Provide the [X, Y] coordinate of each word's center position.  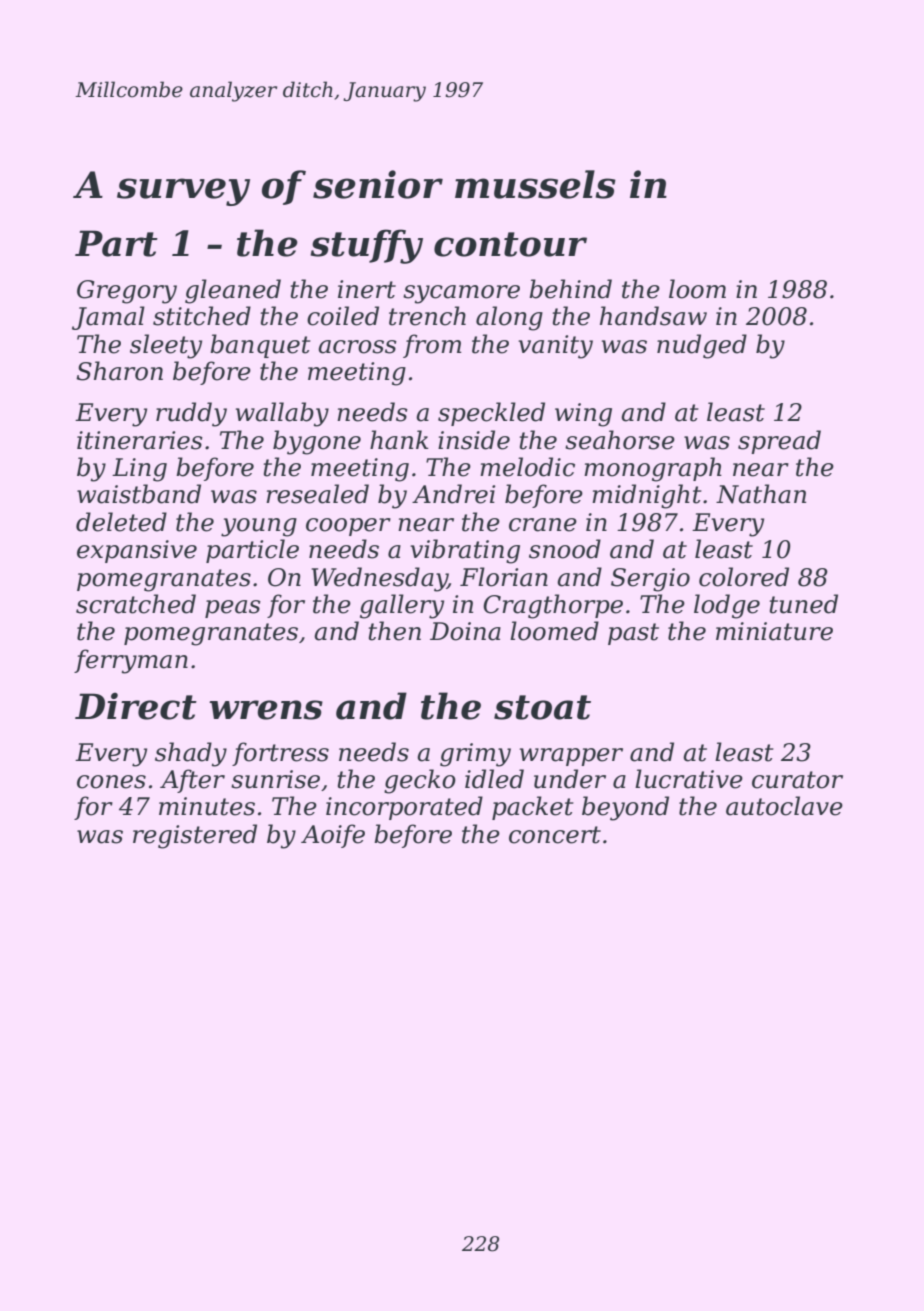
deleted [121, 522]
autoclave [784, 806]
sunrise [275, 779]
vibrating [465, 551]
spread [779, 442]
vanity [555, 347]
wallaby [282, 414]
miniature [774, 631]
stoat [542, 707]
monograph [653, 469]
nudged [702, 346]
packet [533, 808]
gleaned [233, 291]
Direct [136, 706]
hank [399, 440]
